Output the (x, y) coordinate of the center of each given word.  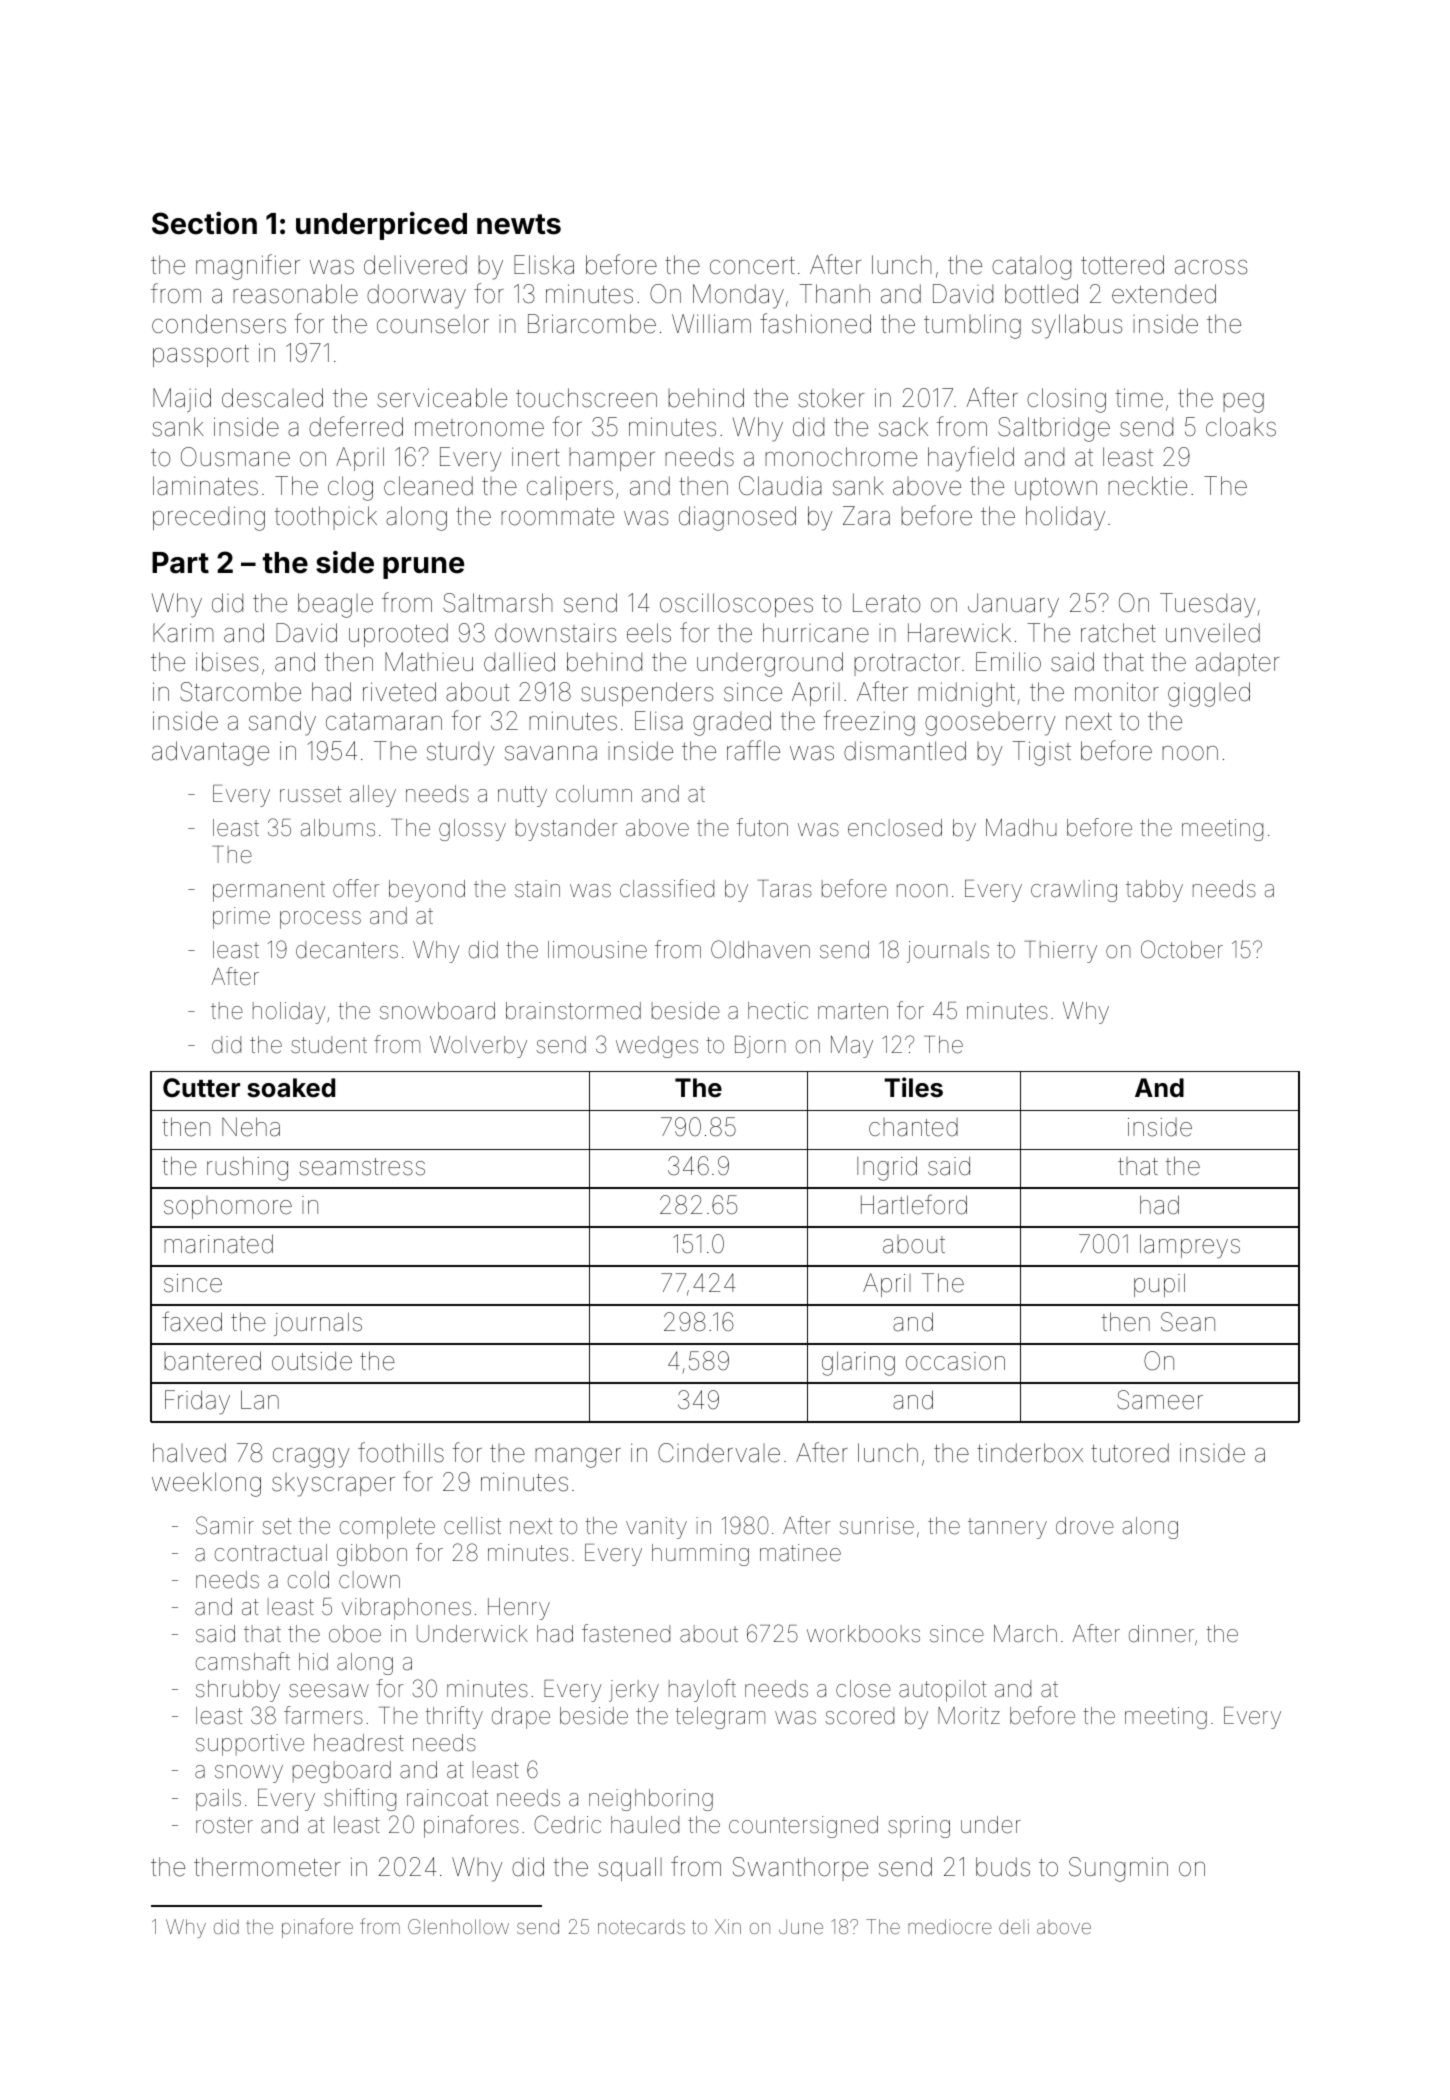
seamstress (362, 1167)
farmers (323, 1715)
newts (519, 224)
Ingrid (887, 1168)
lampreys (1190, 1246)
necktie (1147, 486)
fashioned (815, 323)
